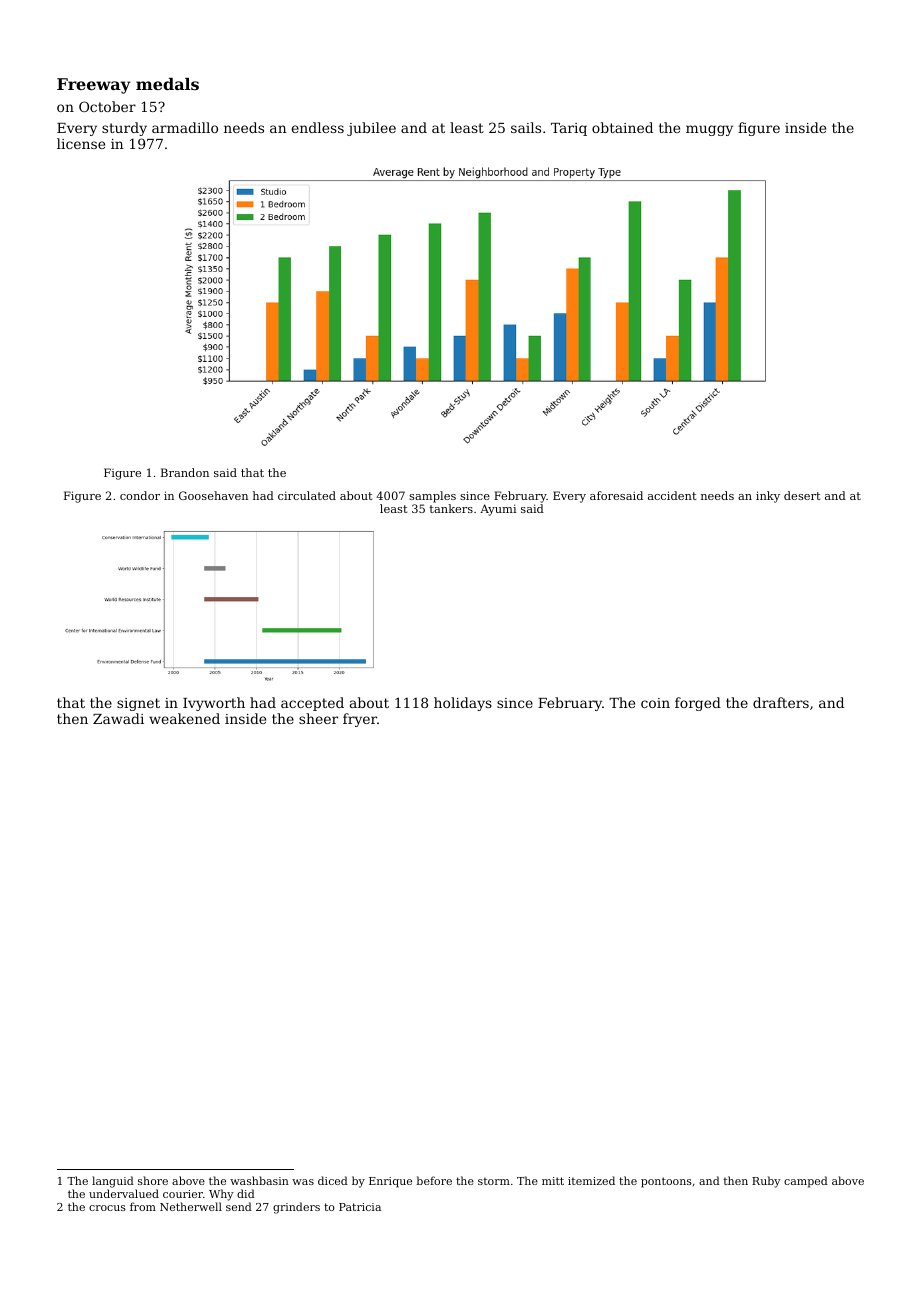  What do you see at coordinates (124, 129) in the page?
I see `sturdy` at bounding box center [124, 129].
